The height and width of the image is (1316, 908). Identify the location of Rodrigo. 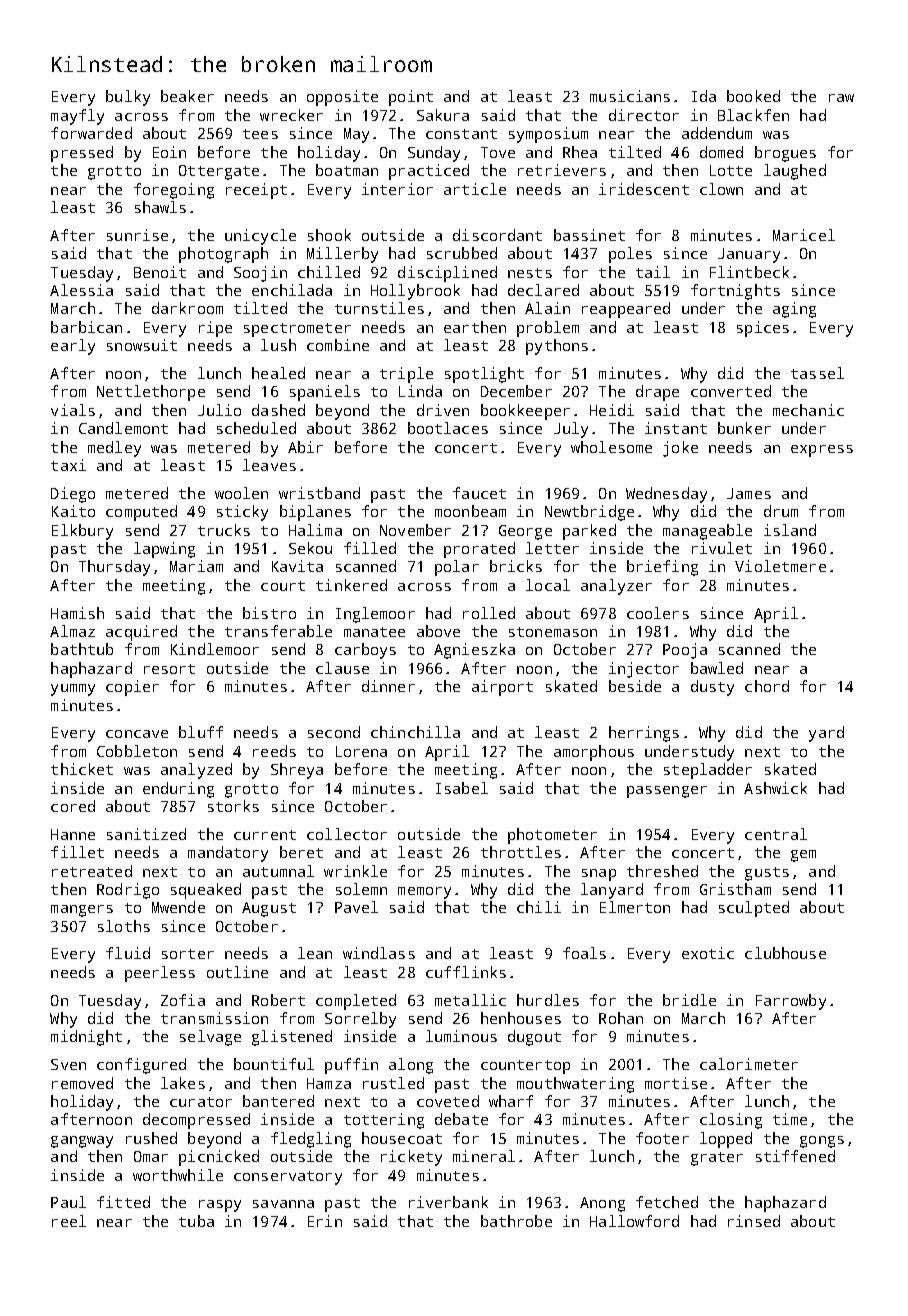
(128, 891).
